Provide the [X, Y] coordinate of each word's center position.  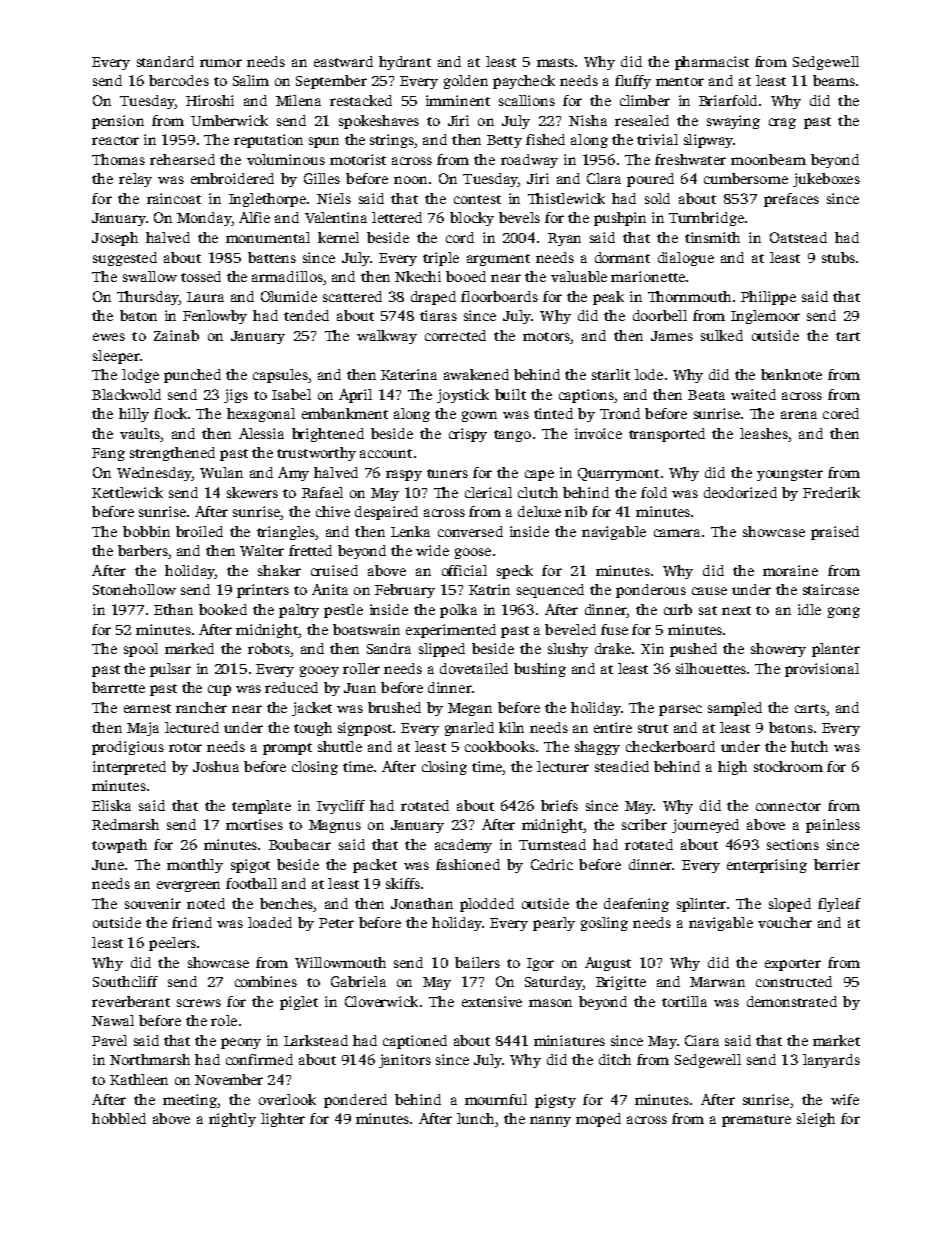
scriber [644, 824]
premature [756, 1121]
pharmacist [712, 63]
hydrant [405, 63]
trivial [657, 139]
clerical [488, 492]
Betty [504, 141]
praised [835, 533]
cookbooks [500, 746]
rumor [221, 63]
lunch [475, 1118]
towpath [119, 846]
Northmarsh [150, 1059]
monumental [268, 237]
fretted [310, 550]
